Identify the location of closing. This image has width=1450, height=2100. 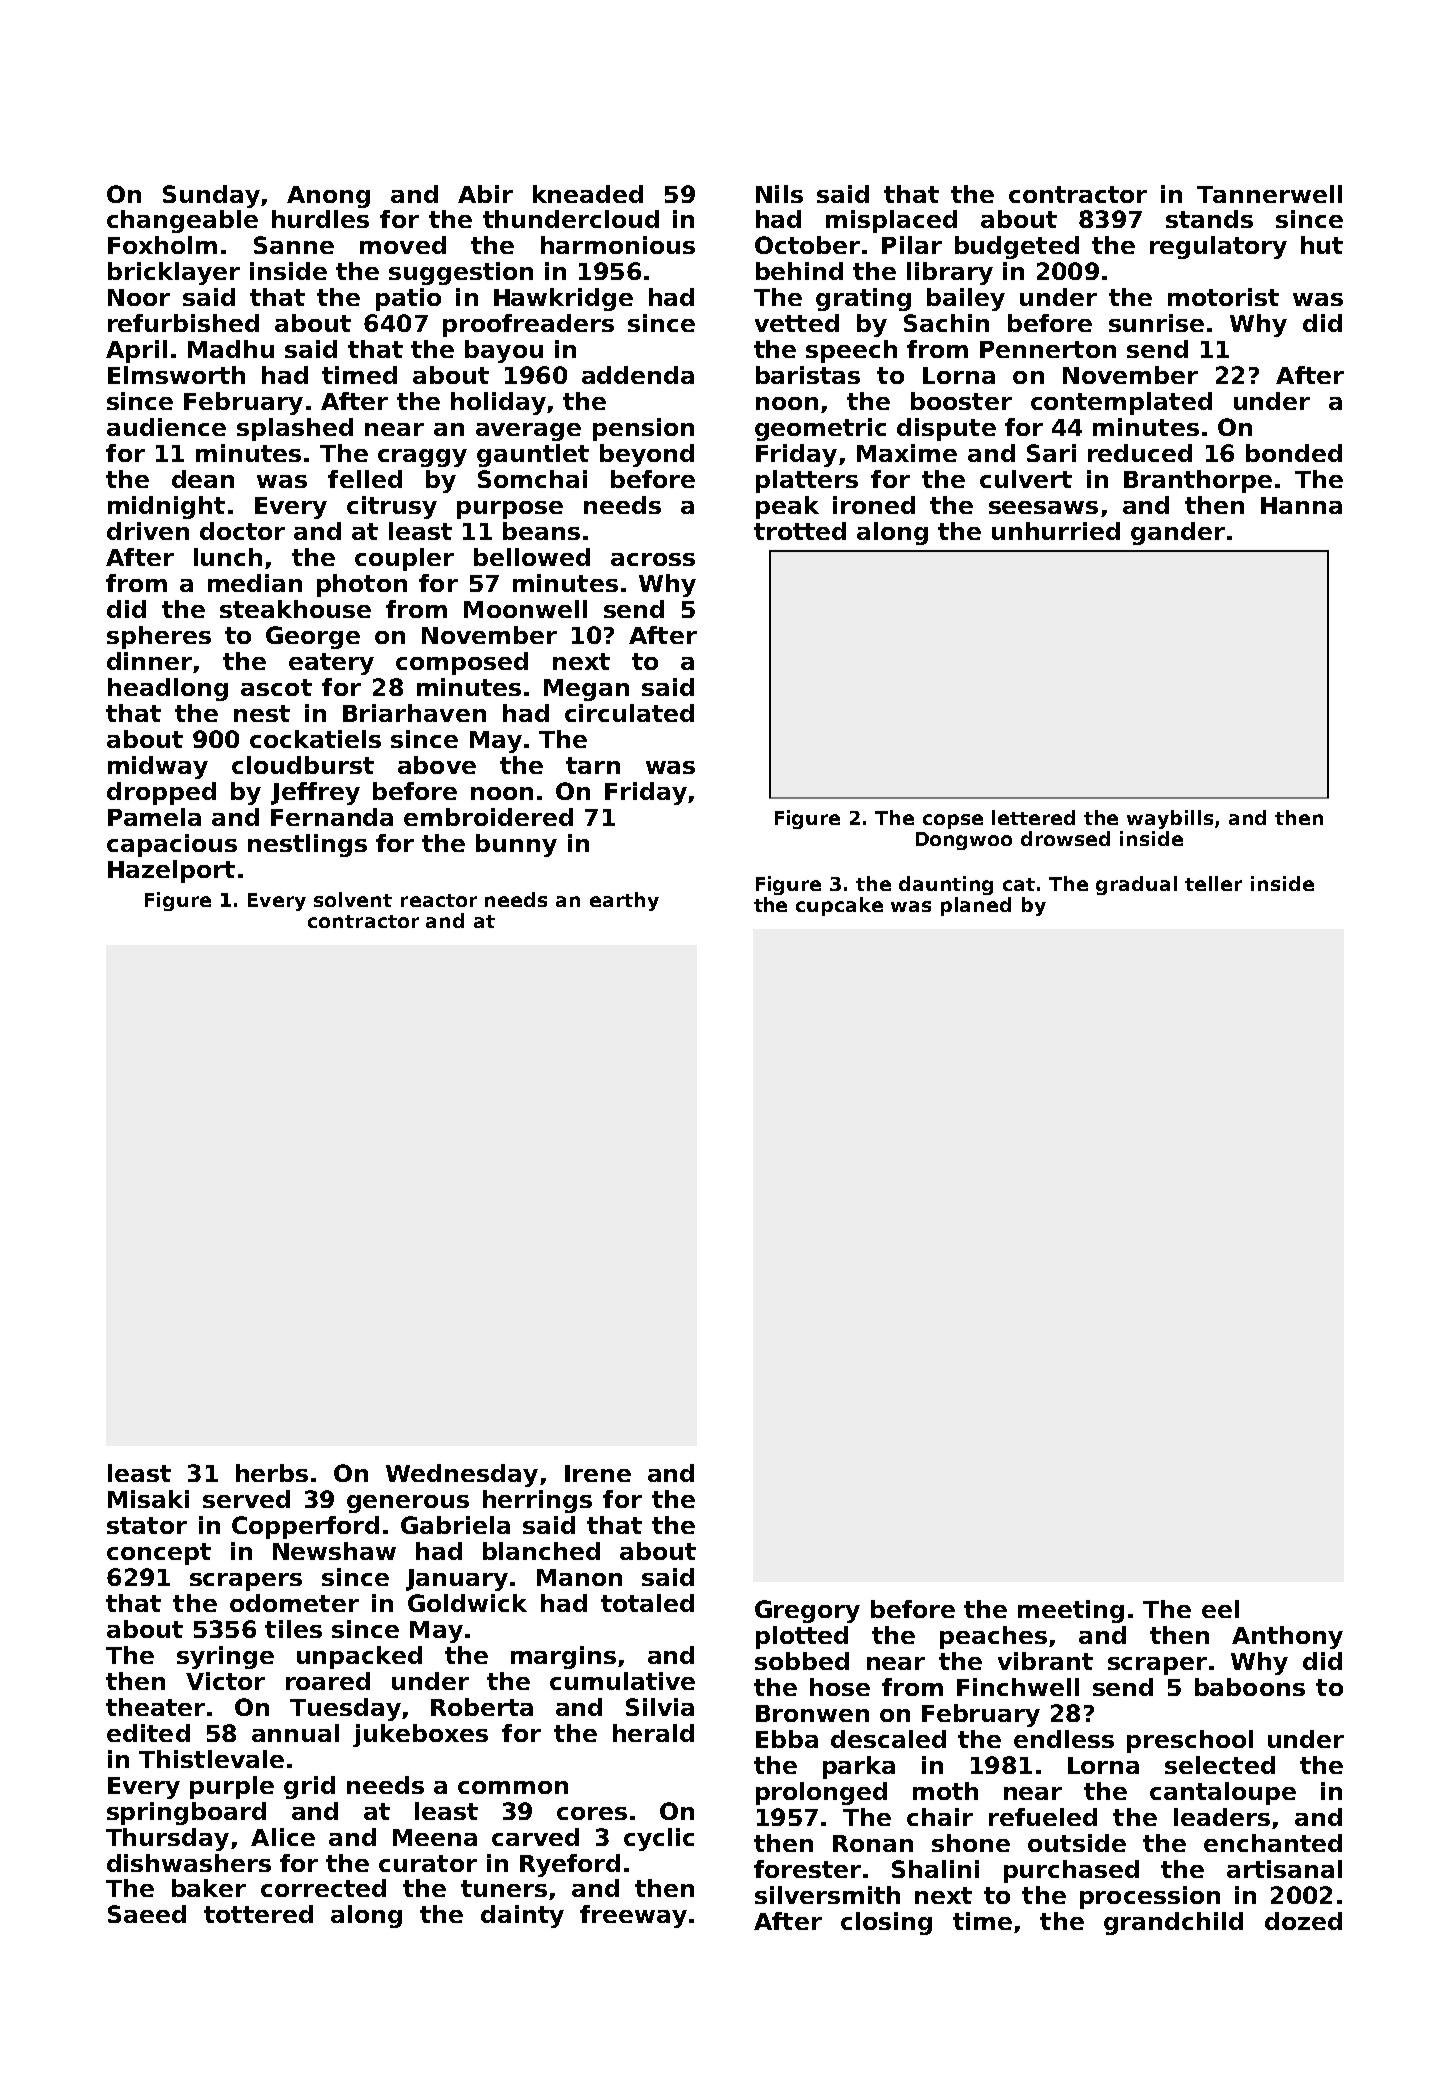
(886, 1923).
